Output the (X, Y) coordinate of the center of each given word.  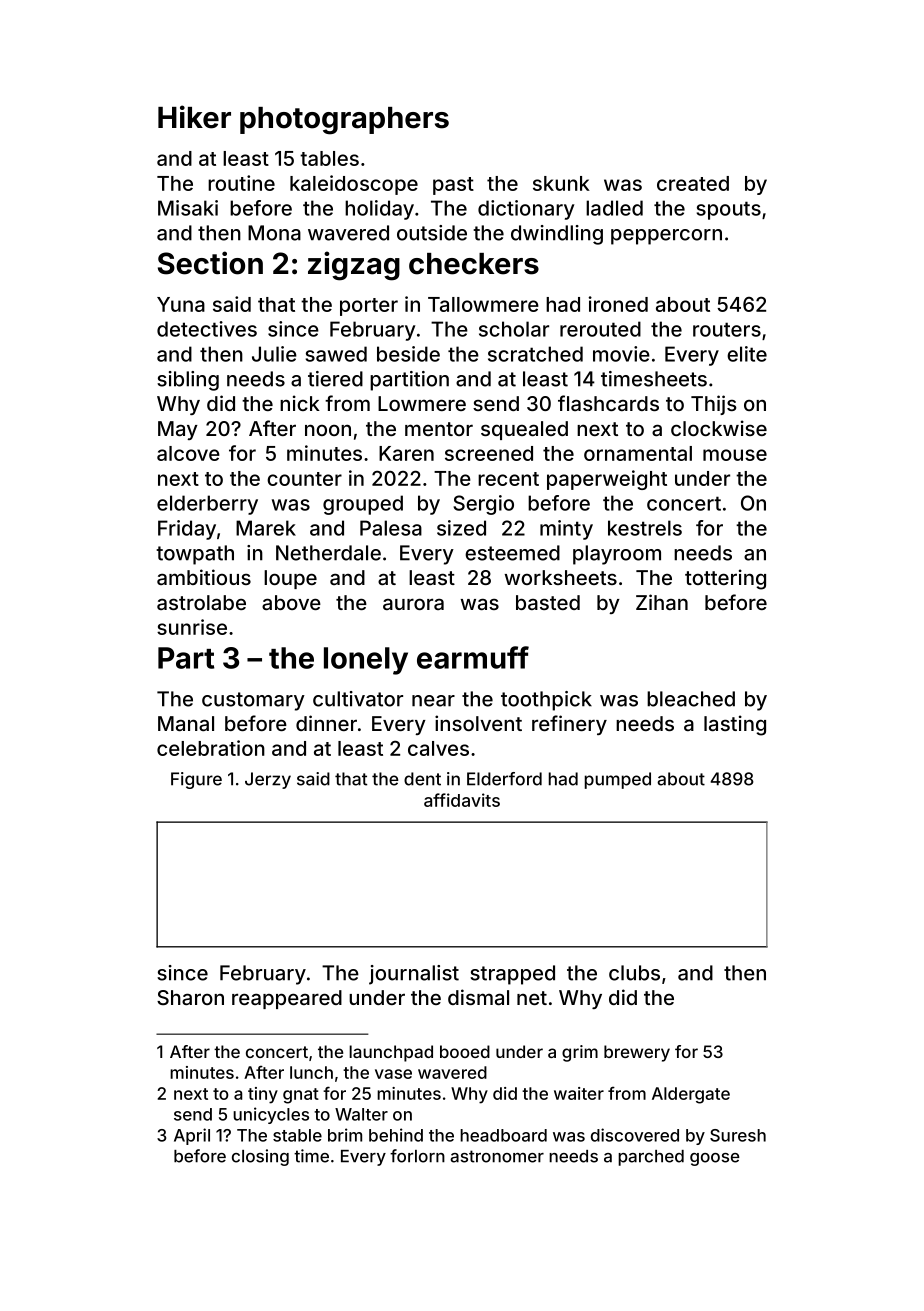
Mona (274, 233)
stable (297, 1135)
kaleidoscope (354, 185)
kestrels (645, 528)
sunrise (192, 627)
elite (747, 354)
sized (461, 528)
